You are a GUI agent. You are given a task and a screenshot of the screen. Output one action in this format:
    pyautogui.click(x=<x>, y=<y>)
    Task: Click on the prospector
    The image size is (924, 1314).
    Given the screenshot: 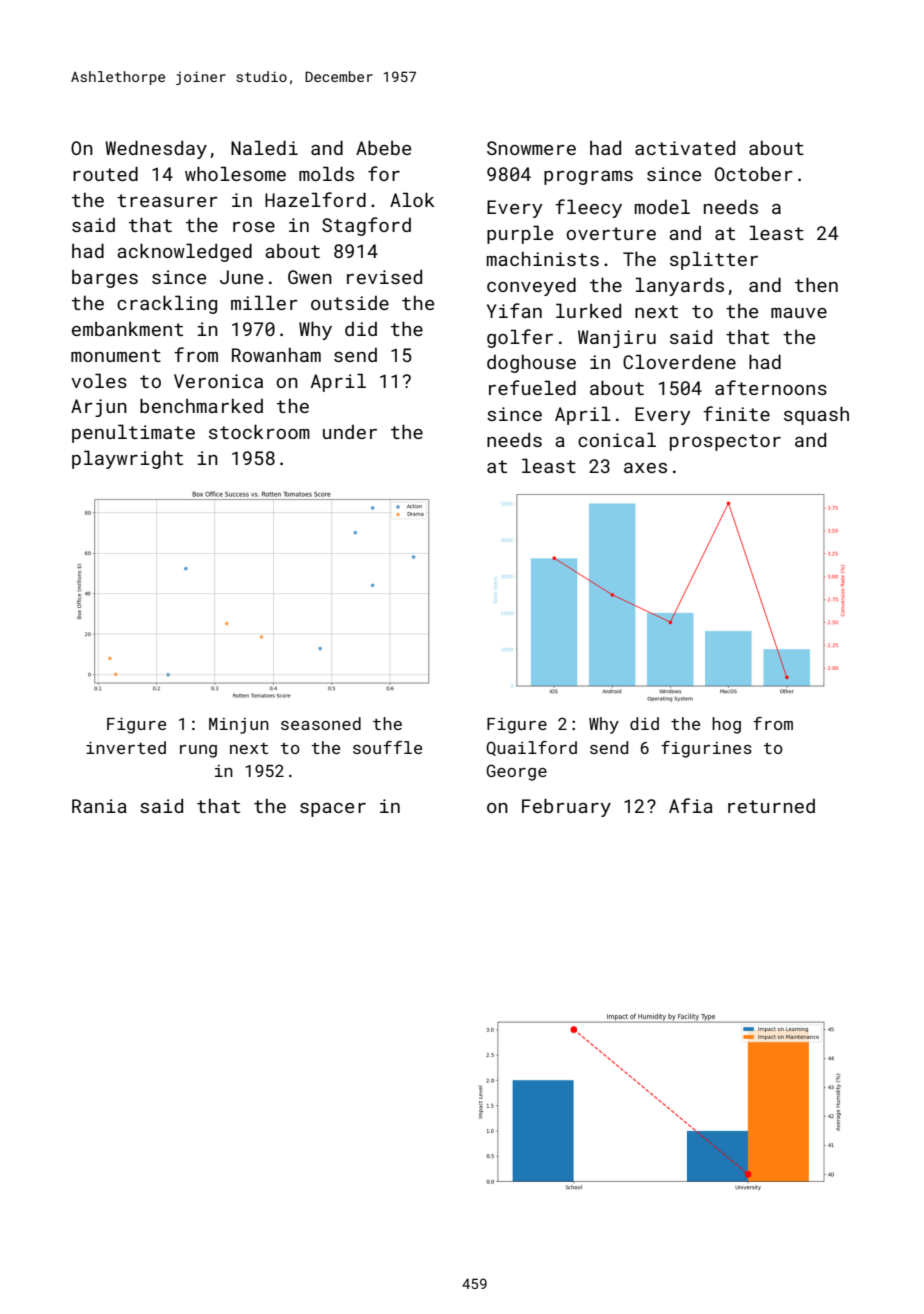 What is the action you would take?
    pyautogui.click(x=725, y=442)
